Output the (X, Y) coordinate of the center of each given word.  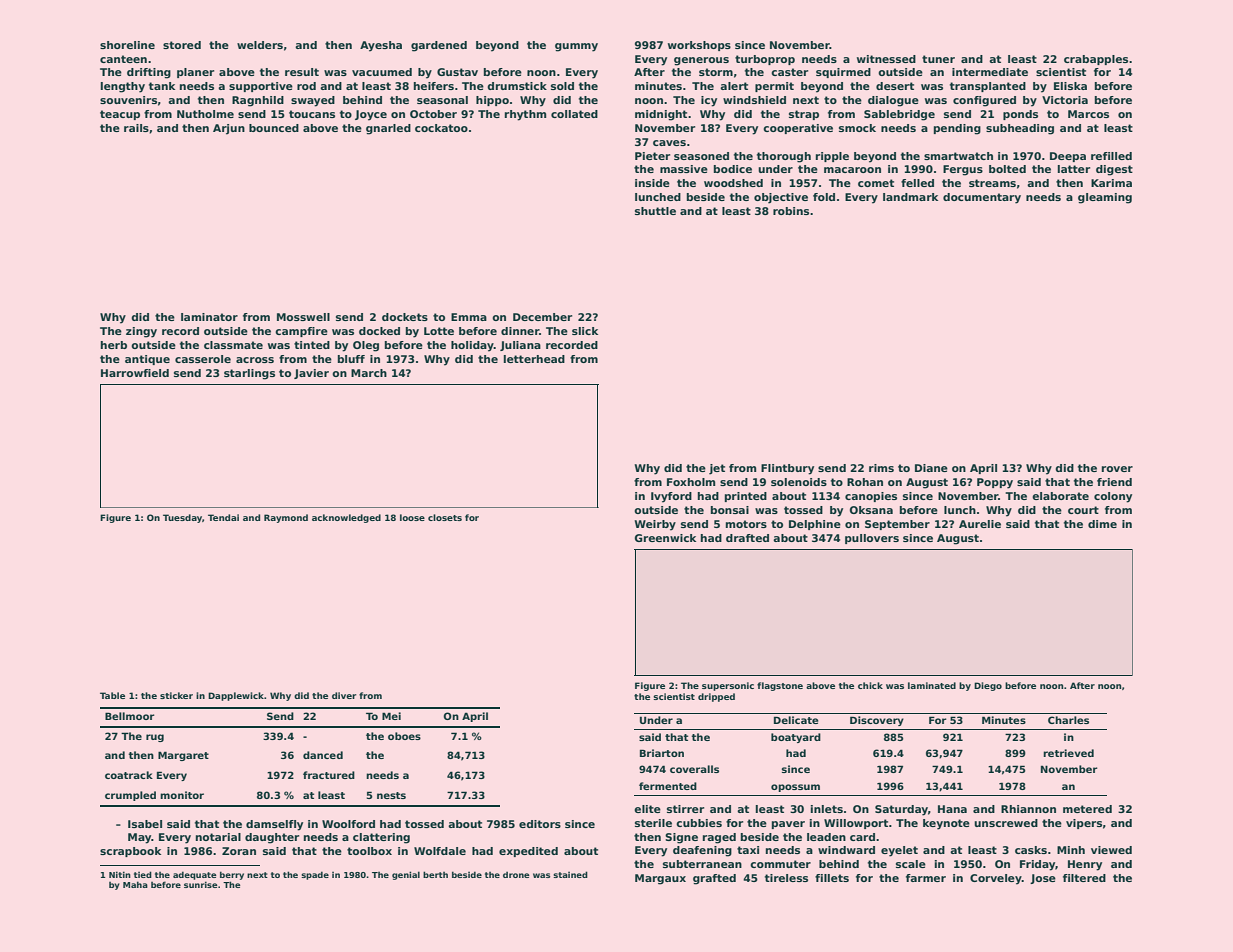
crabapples (1096, 60)
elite (647, 809)
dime (1102, 524)
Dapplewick (236, 696)
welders (260, 45)
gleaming (1105, 198)
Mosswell (303, 317)
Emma (469, 317)
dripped (716, 697)
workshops (699, 46)
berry (232, 875)
